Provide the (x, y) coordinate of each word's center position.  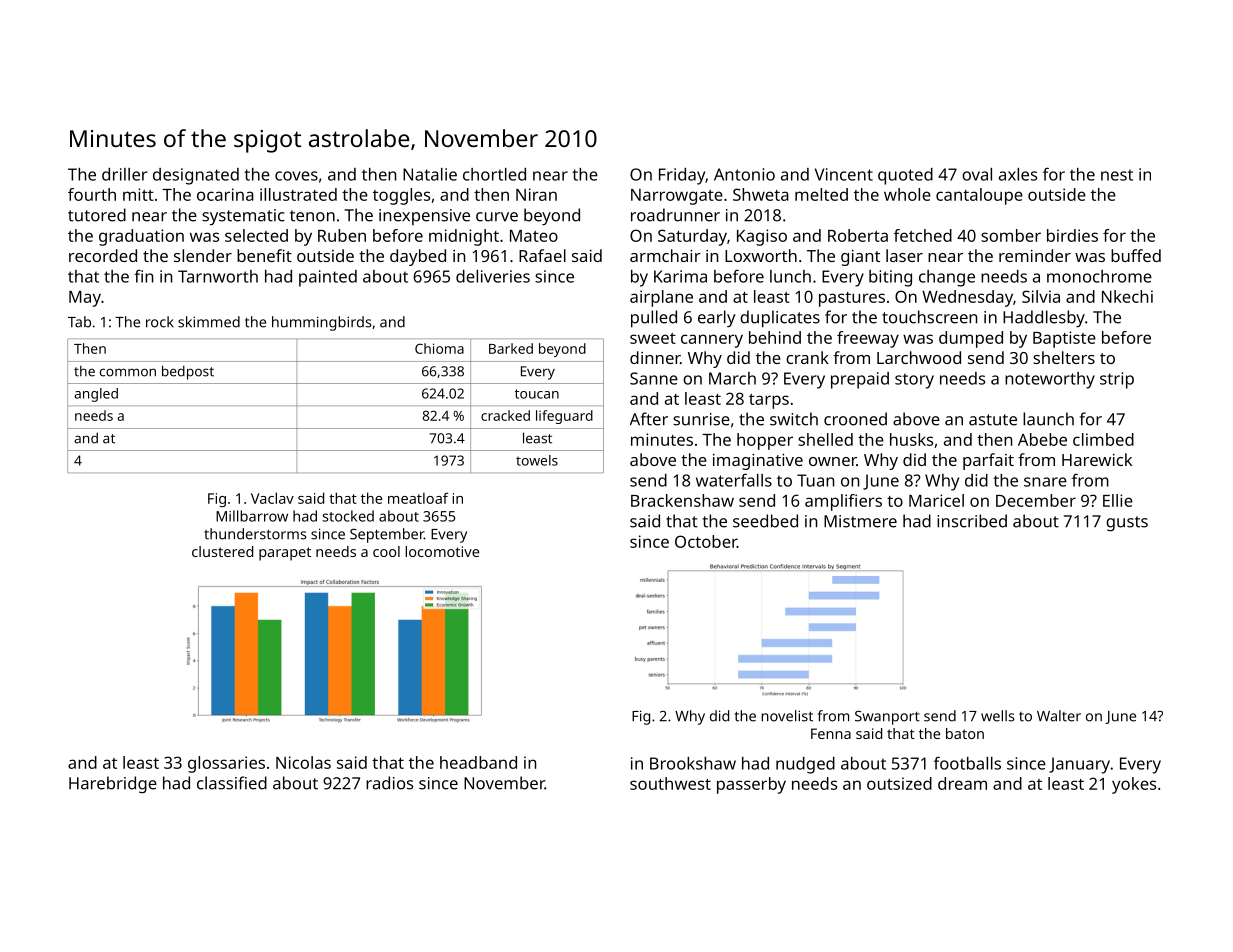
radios (389, 783)
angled (96, 395)
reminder (1035, 255)
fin (143, 276)
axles (1018, 174)
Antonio (744, 174)
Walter (1059, 716)
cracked (505, 415)
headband (478, 762)
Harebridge (113, 784)
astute (993, 420)
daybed (418, 257)
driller (124, 174)
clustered (222, 551)
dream (962, 783)
